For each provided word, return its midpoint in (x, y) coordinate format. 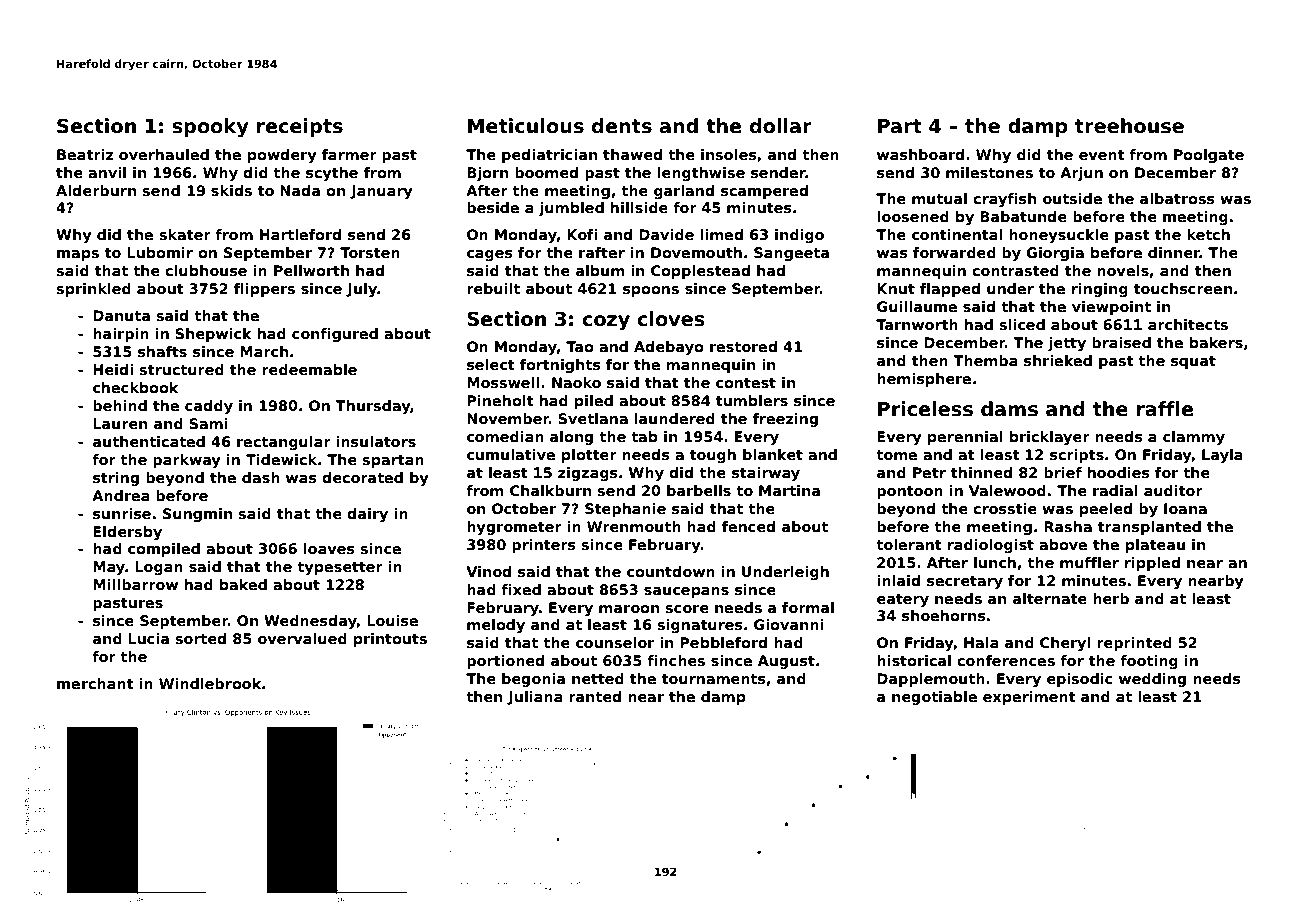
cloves (671, 319)
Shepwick (213, 335)
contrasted (1015, 270)
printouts (390, 640)
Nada (300, 190)
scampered (764, 192)
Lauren (120, 423)
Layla (1222, 456)
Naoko (576, 382)
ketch (1208, 234)
